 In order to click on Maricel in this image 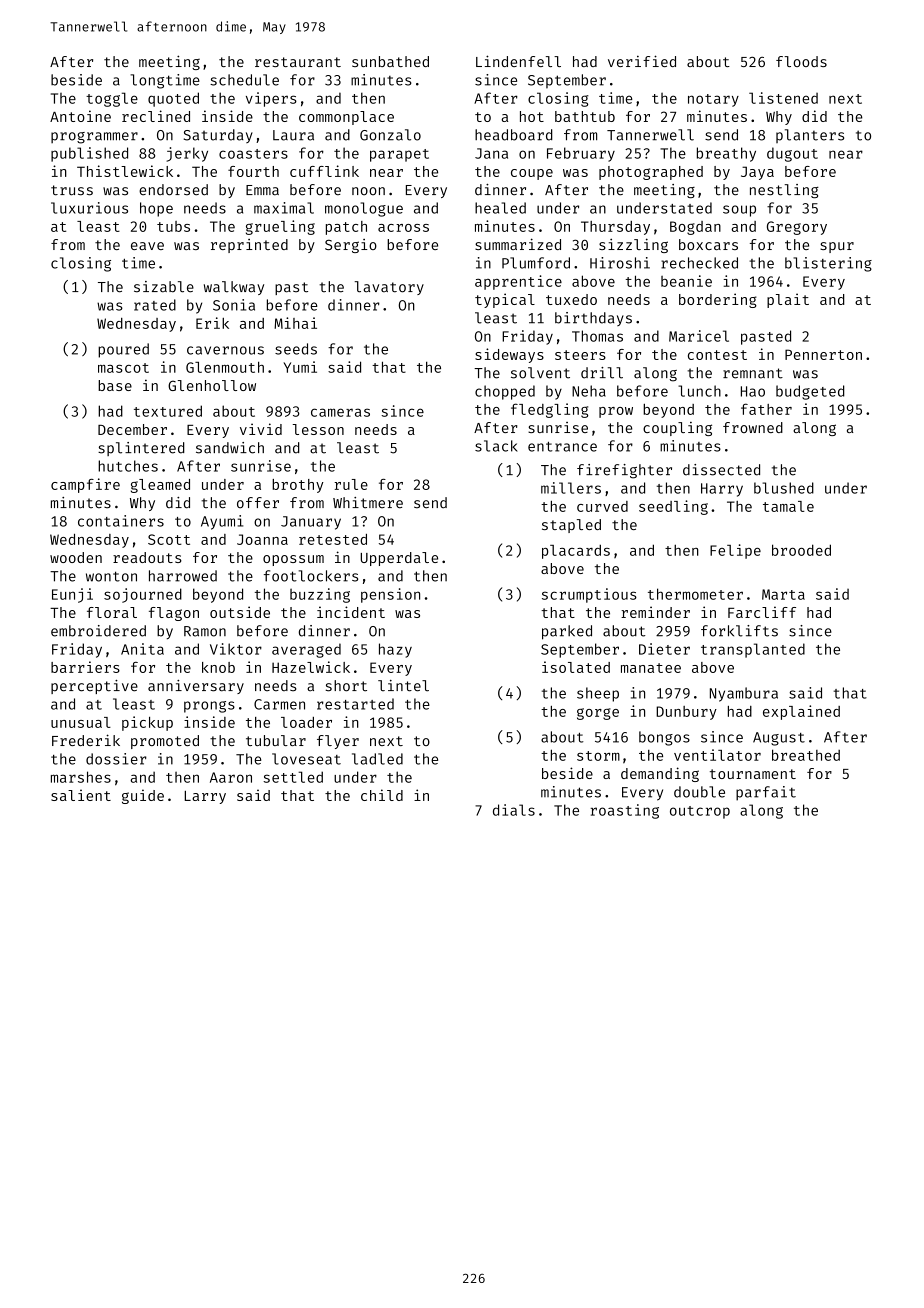, I will do `click(699, 336)`.
